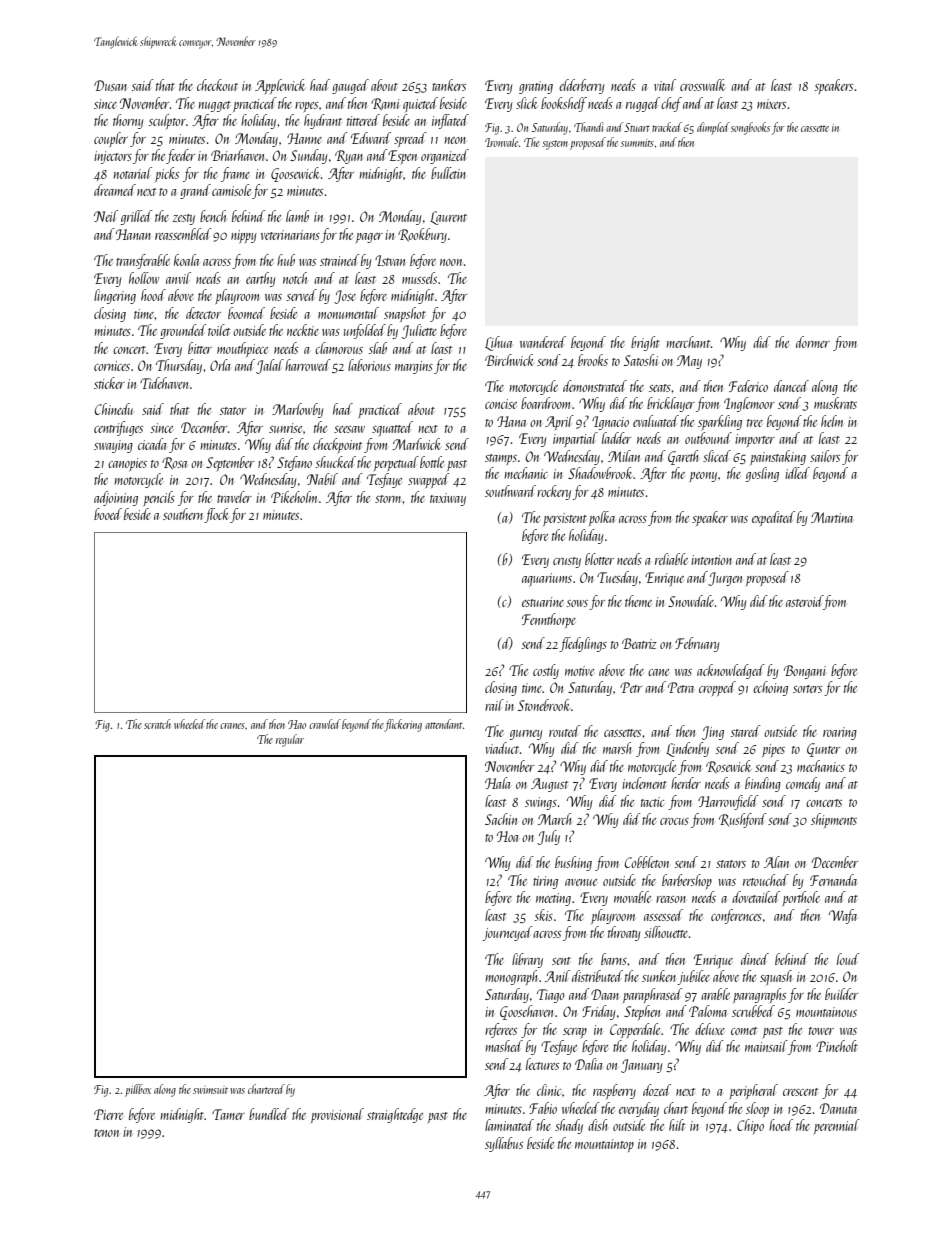 This document has width=952, height=1233. What do you see at coordinates (805, 672) in the document?
I see `Bongani` at bounding box center [805, 672].
